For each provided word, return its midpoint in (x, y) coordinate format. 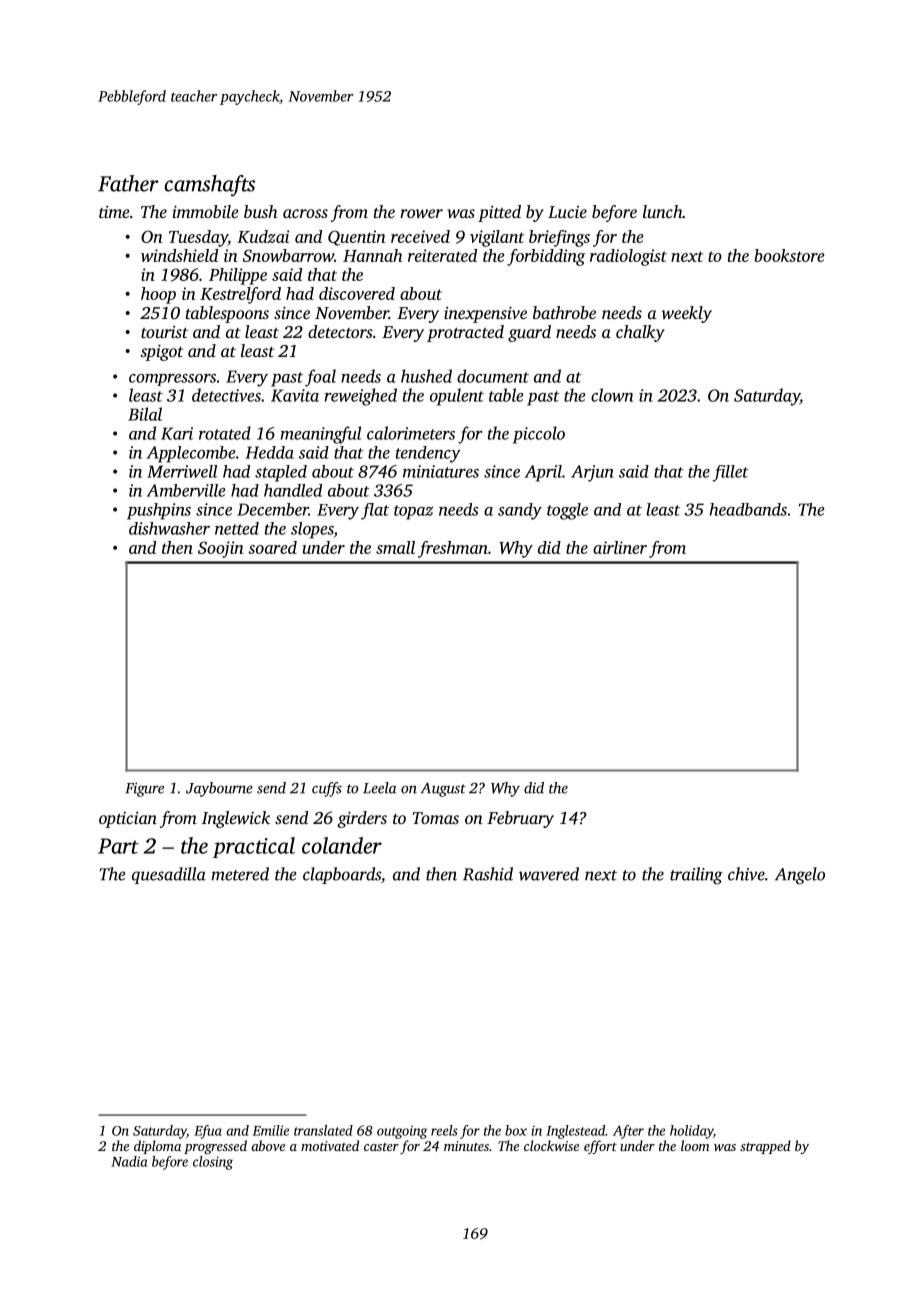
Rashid (488, 874)
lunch (662, 211)
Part (118, 846)
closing (213, 1163)
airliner (620, 547)
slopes (312, 530)
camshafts (209, 186)
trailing (696, 876)
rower (421, 213)
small (395, 547)
